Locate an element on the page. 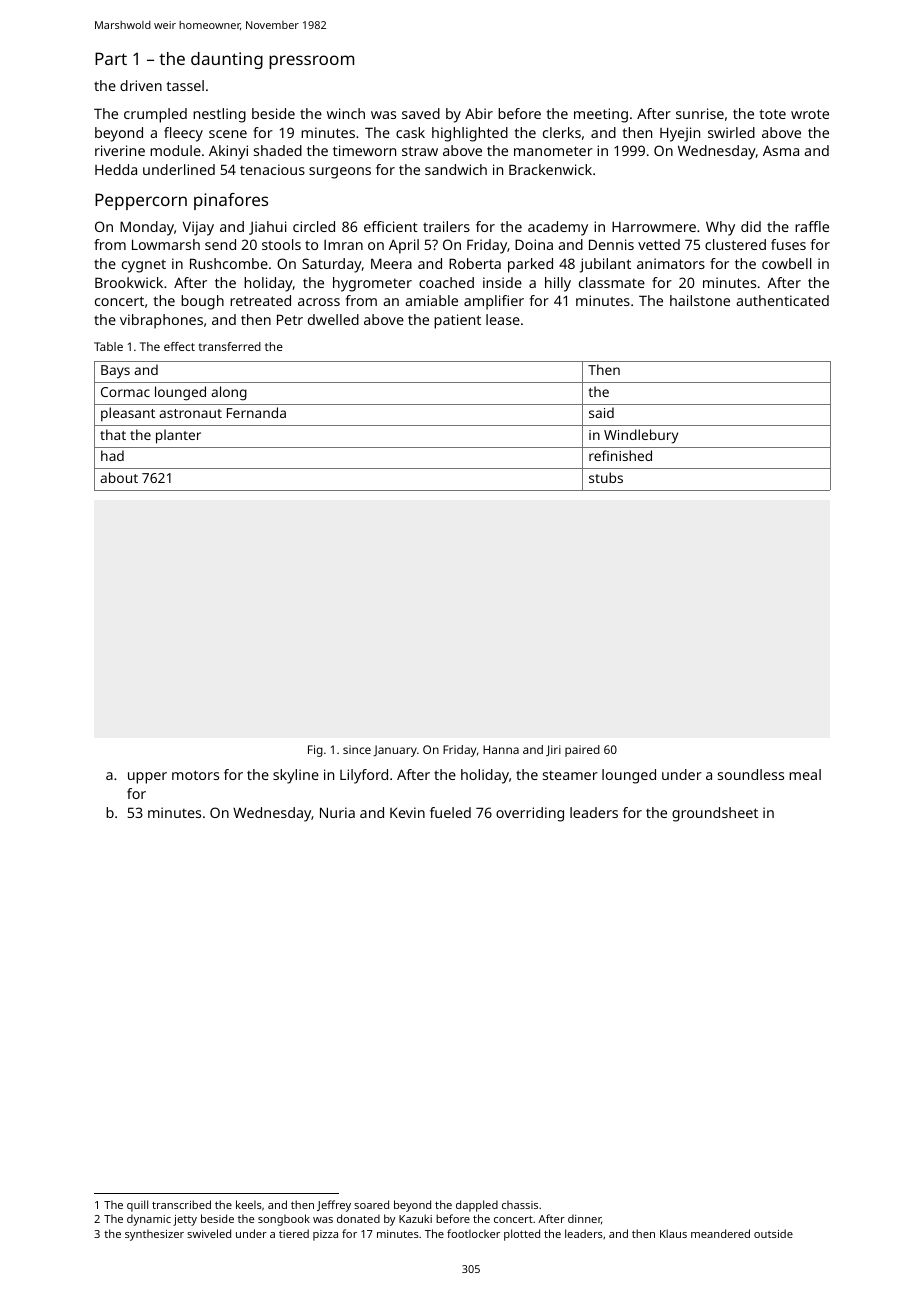 The height and width of the page is (1308, 924). stubs is located at coordinates (606, 477).
